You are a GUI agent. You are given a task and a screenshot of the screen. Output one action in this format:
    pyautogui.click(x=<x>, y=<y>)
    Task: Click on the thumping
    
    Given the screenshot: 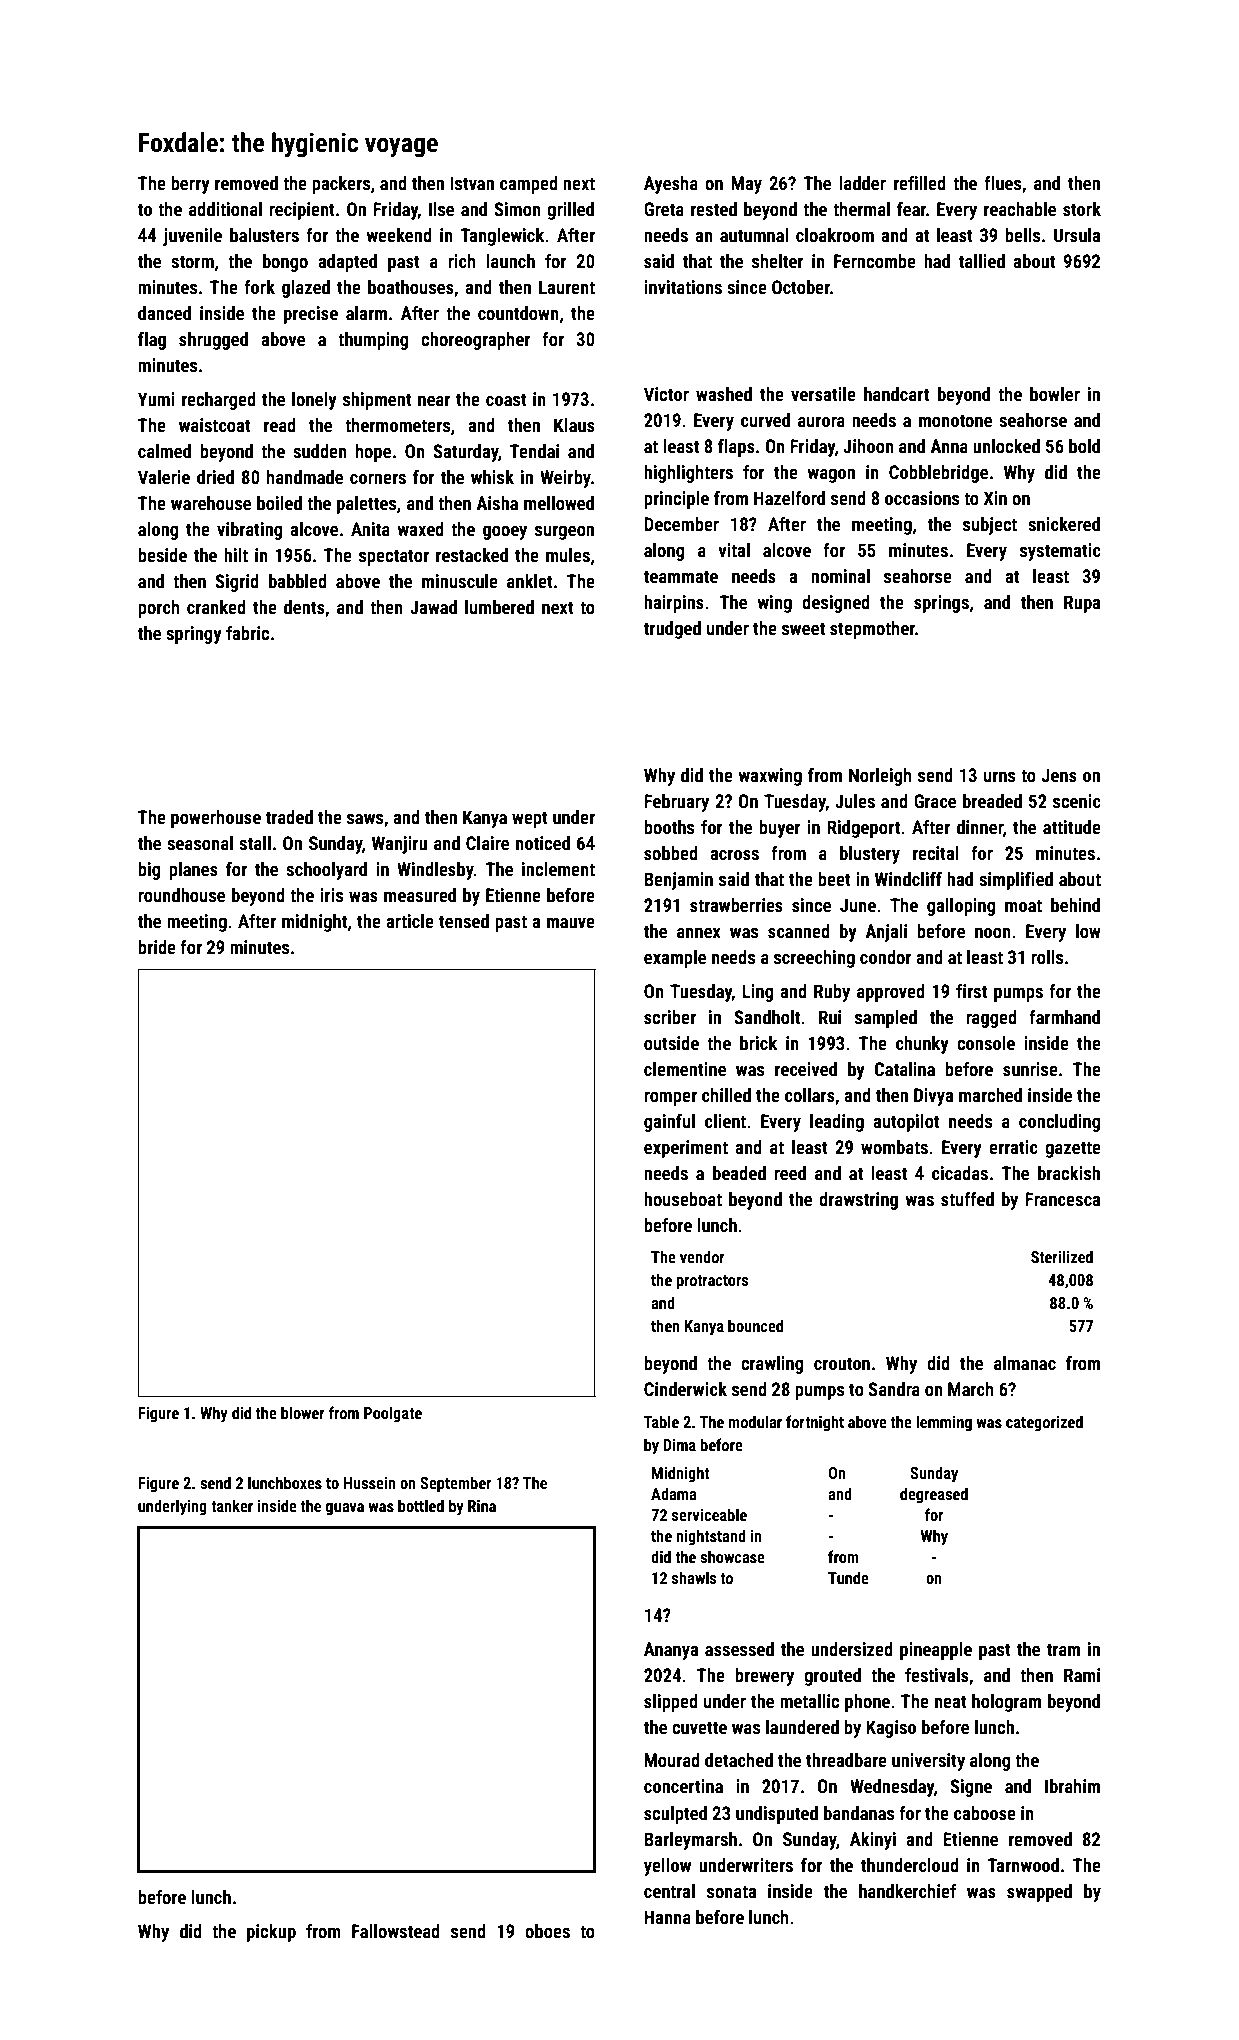 What is the action you would take?
    pyautogui.click(x=373, y=341)
